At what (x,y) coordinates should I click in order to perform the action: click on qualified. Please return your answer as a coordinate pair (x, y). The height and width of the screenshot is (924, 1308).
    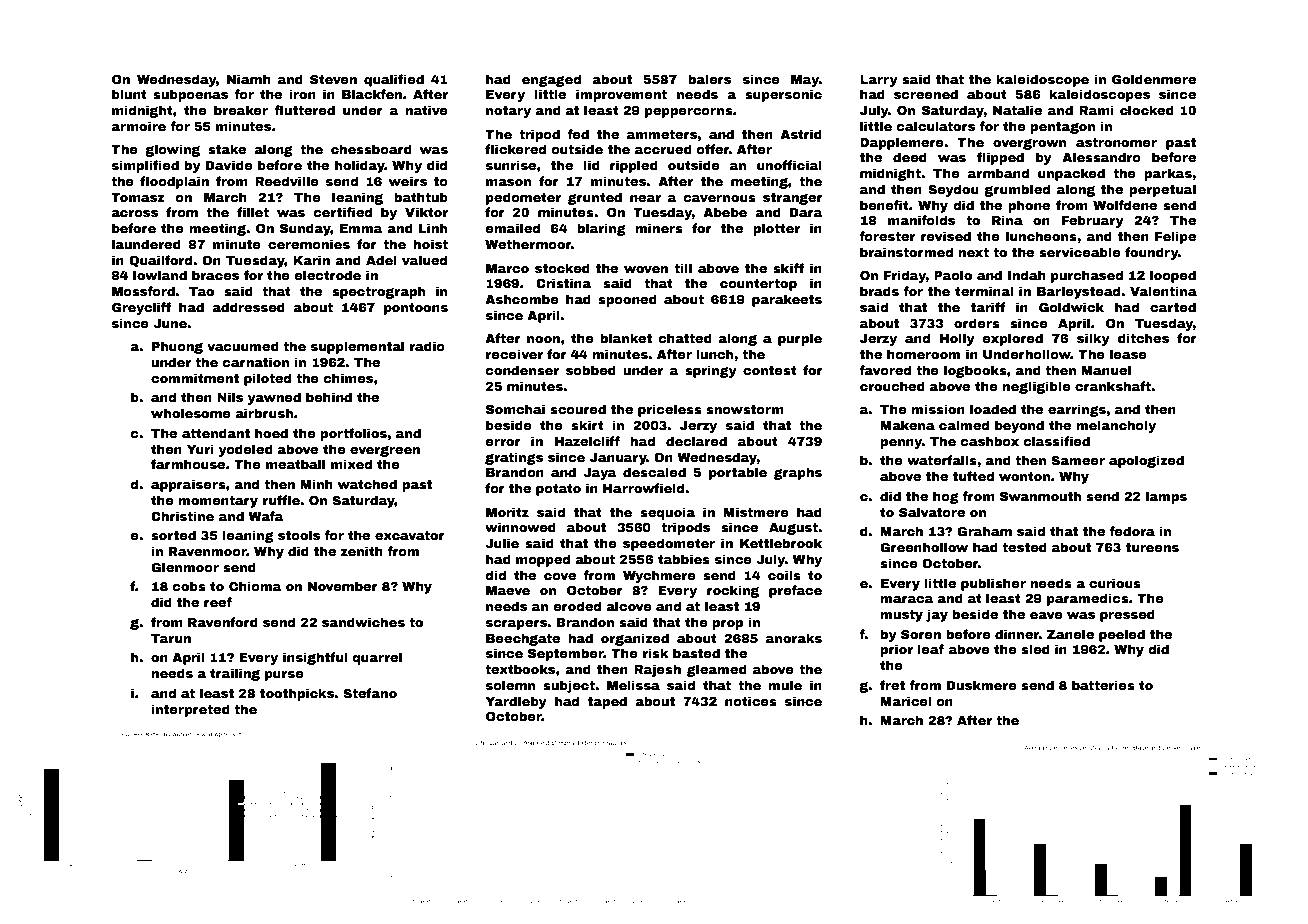
    Looking at the image, I should click on (394, 80).
